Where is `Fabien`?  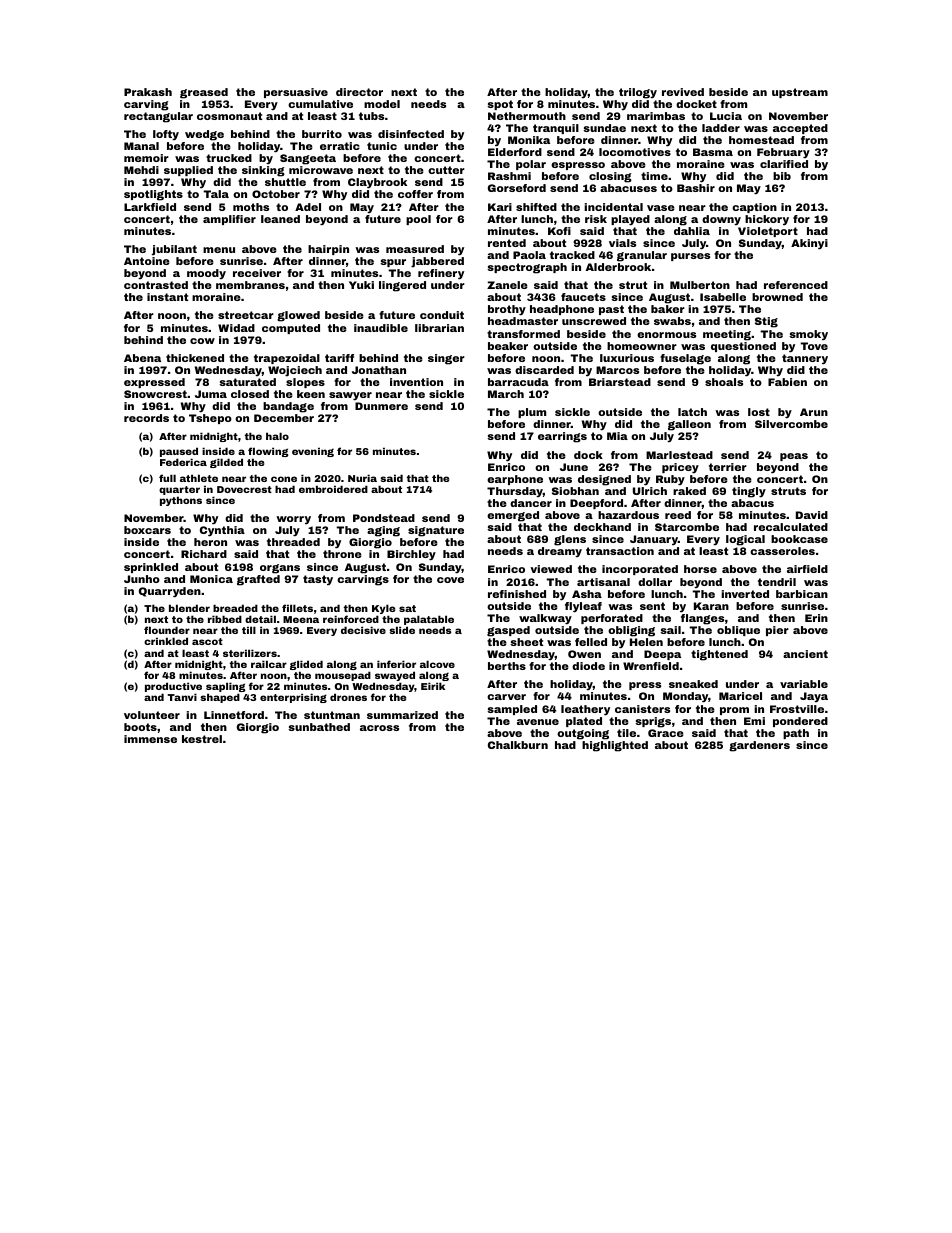
Fabien is located at coordinates (787, 382).
